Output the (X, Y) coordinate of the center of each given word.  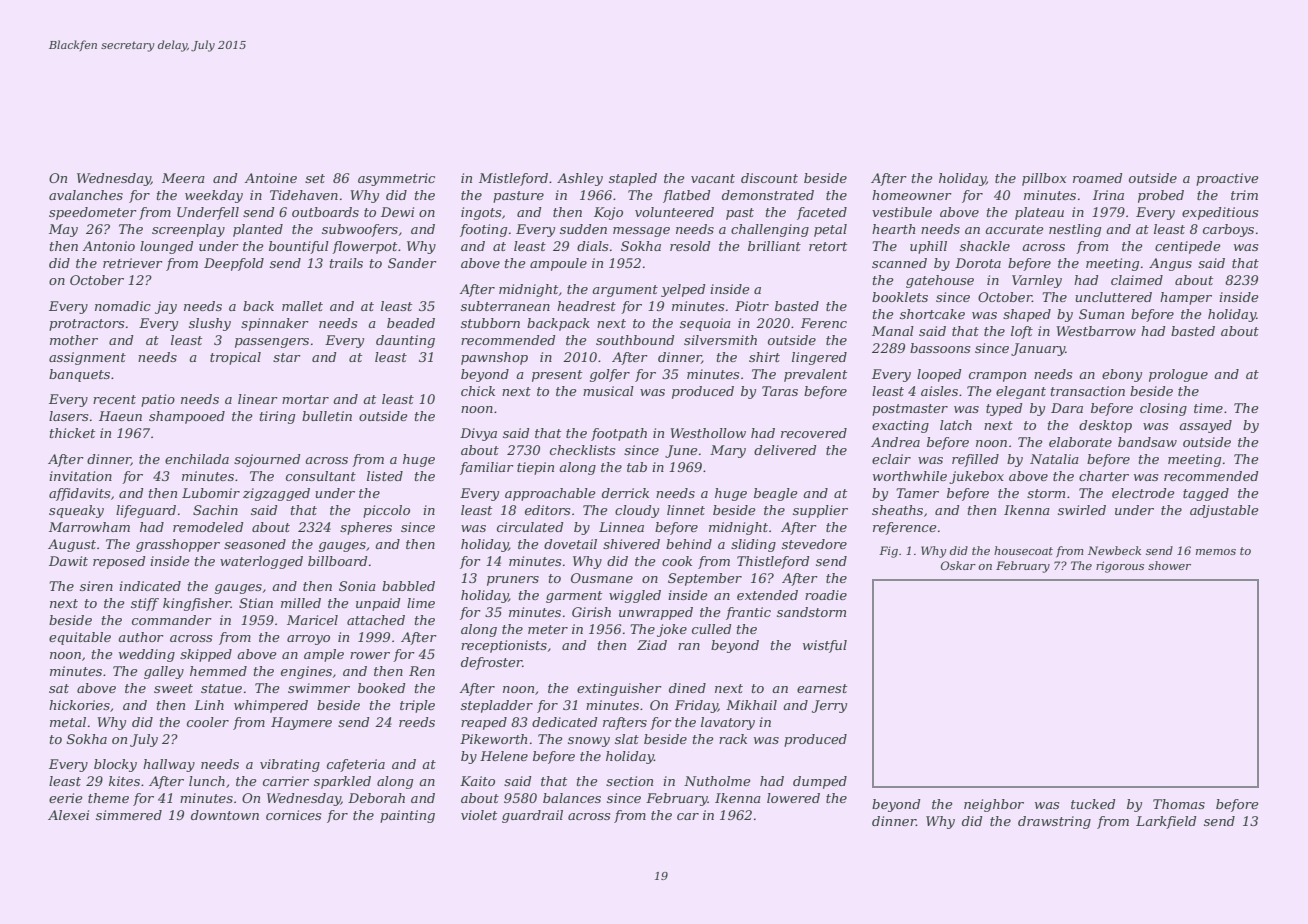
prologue (1178, 375)
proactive (1227, 179)
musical (608, 391)
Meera (183, 178)
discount (769, 178)
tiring (277, 417)
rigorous (1120, 567)
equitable (80, 638)
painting (407, 816)
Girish (591, 612)
